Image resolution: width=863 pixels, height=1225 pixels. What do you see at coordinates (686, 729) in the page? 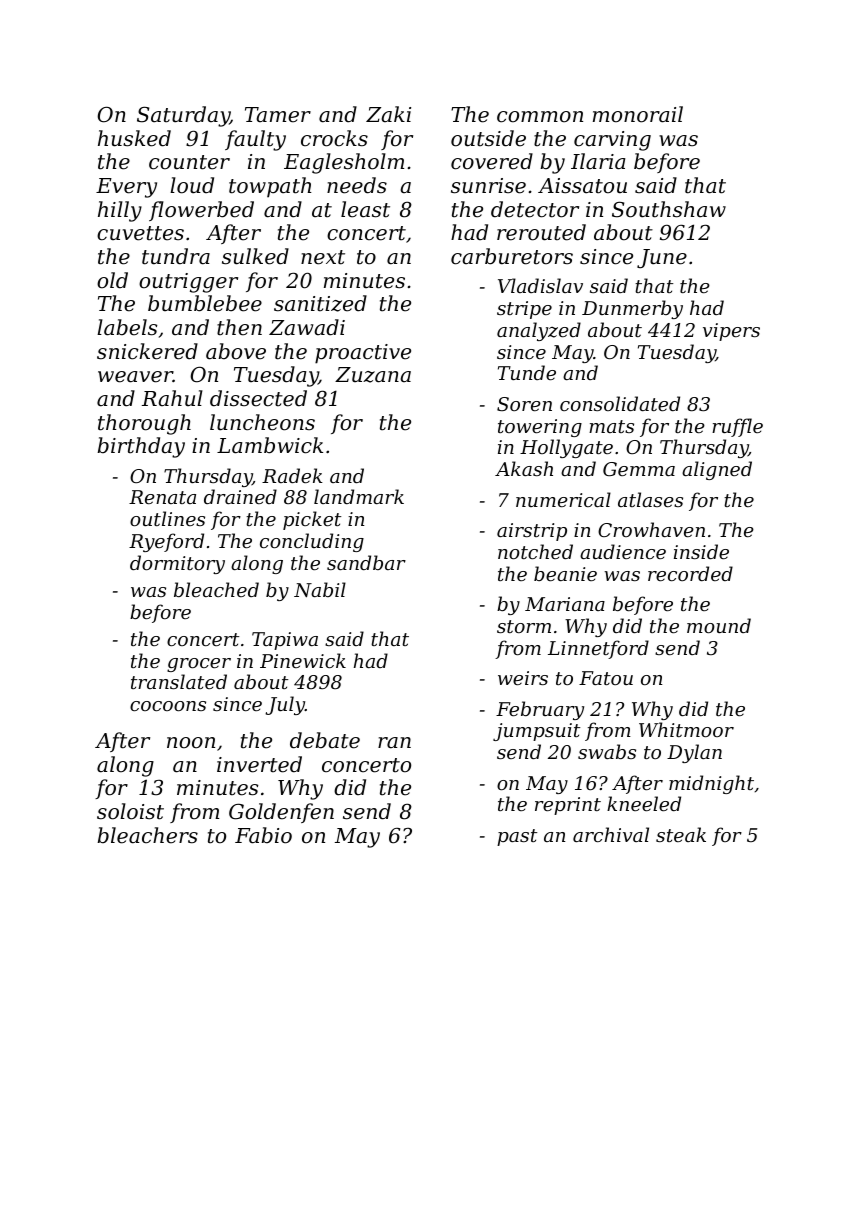
I see `Whitmoor` at bounding box center [686, 729].
